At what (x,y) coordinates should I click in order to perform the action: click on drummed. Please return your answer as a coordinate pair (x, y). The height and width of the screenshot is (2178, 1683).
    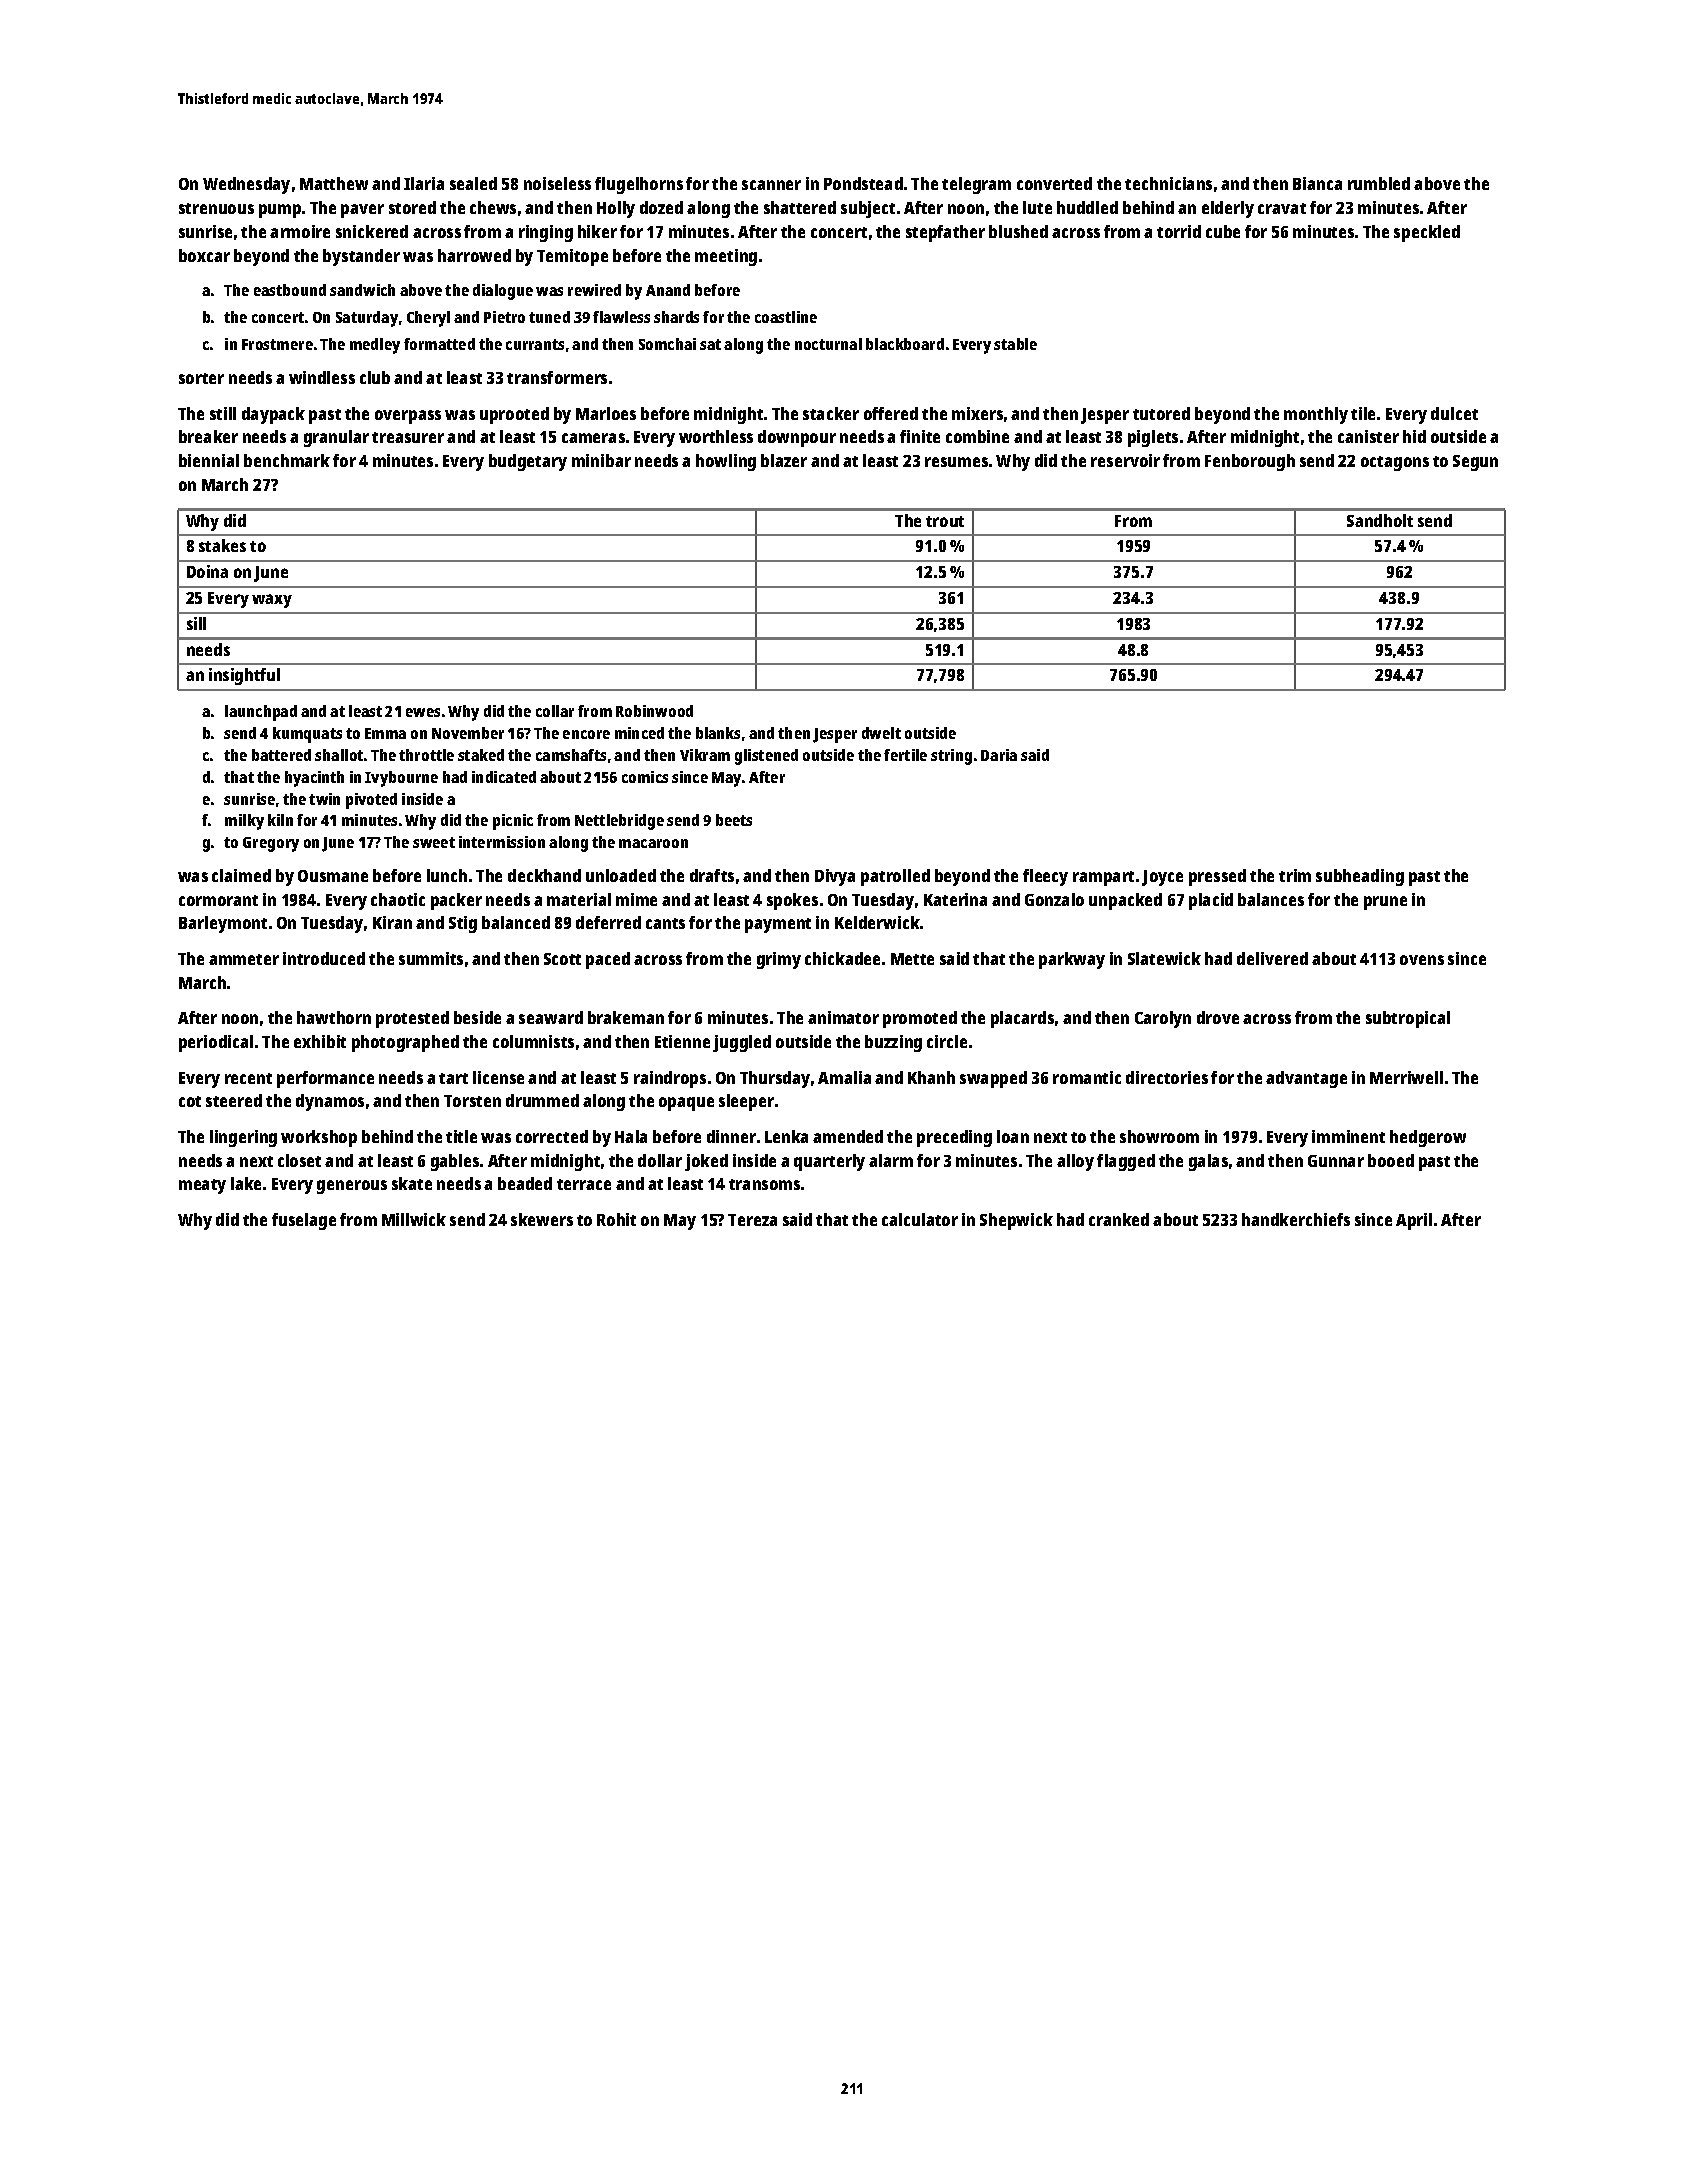
    Looking at the image, I should click on (542, 1100).
